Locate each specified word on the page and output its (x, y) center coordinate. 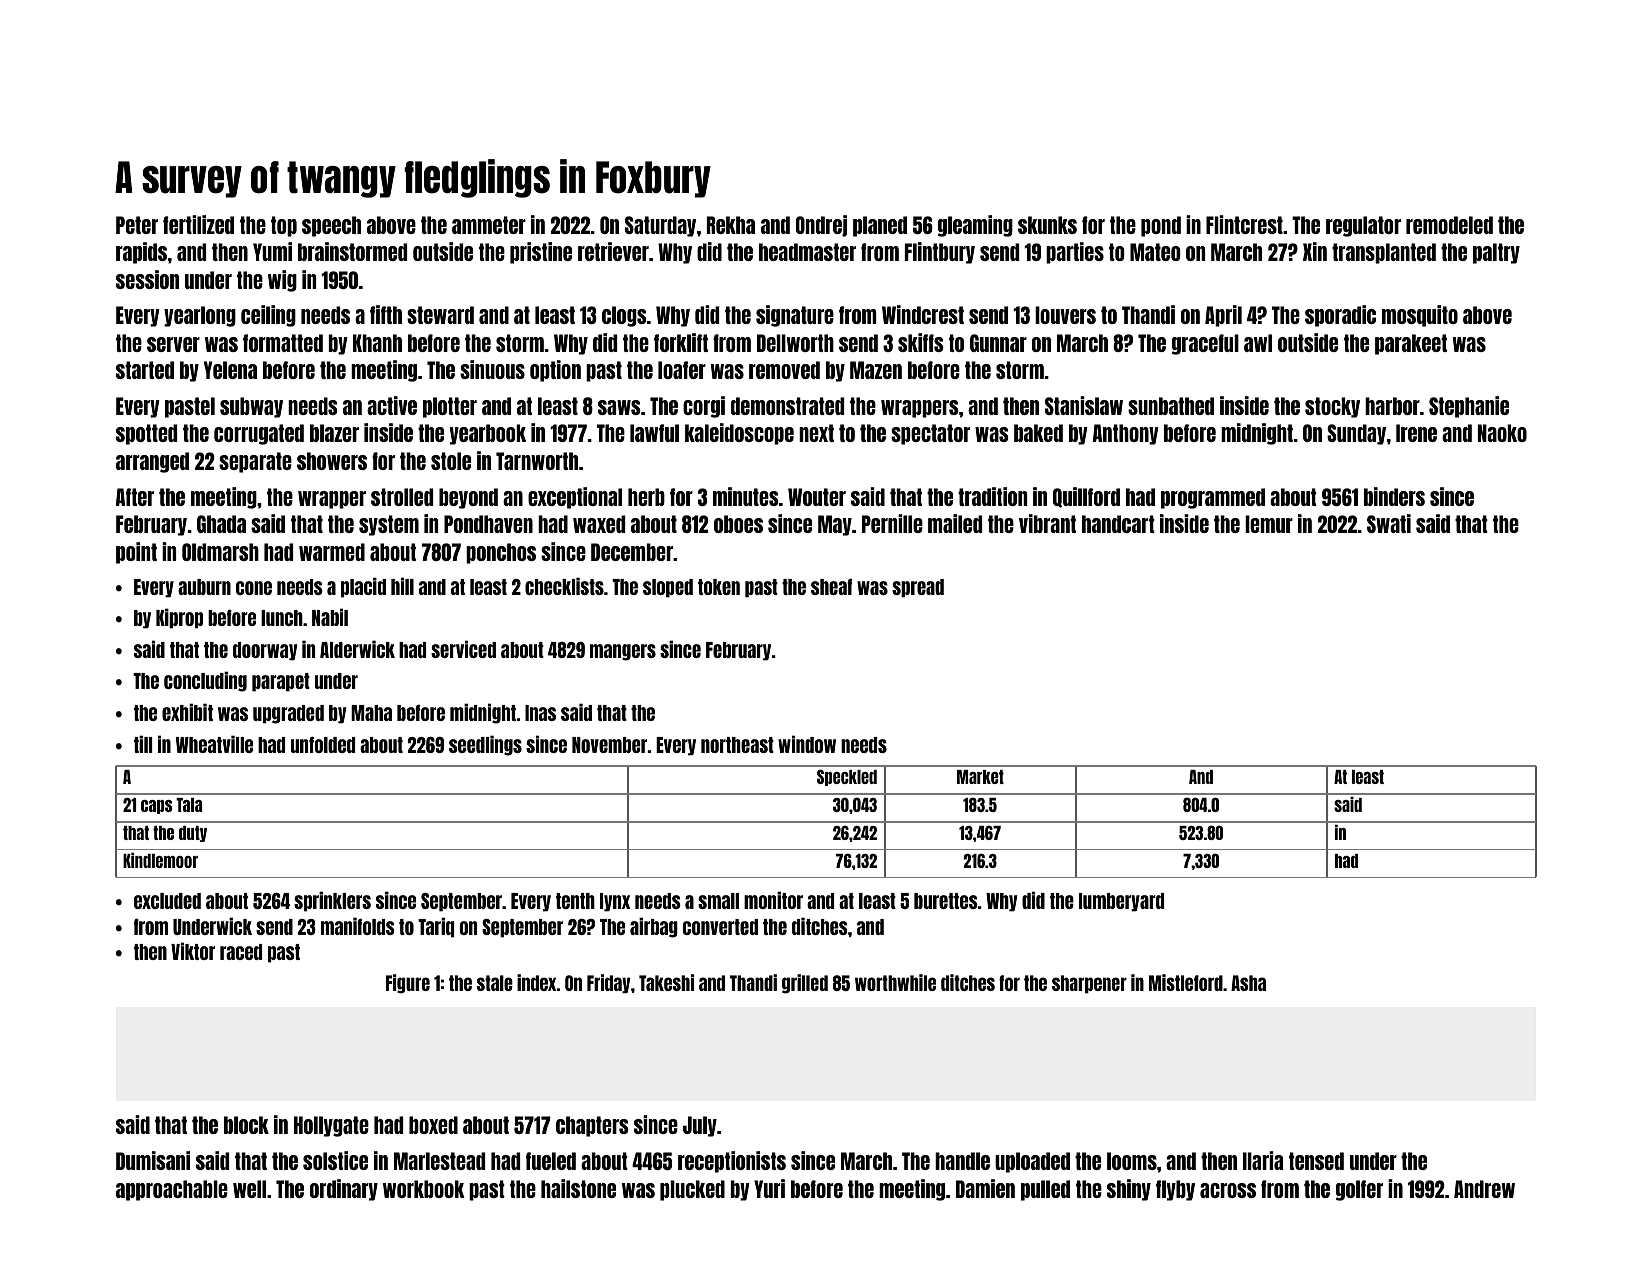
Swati (1389, 523)
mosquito (1420, 316)
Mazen (876, 370)
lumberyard (1121, 902)
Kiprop (179, 618)
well (249, 1189)
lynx (615, 902)
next (816, 433)
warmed (332, 552)
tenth (575, 901)
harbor (1392, 406)
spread (918, 588)
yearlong (200, 316)
